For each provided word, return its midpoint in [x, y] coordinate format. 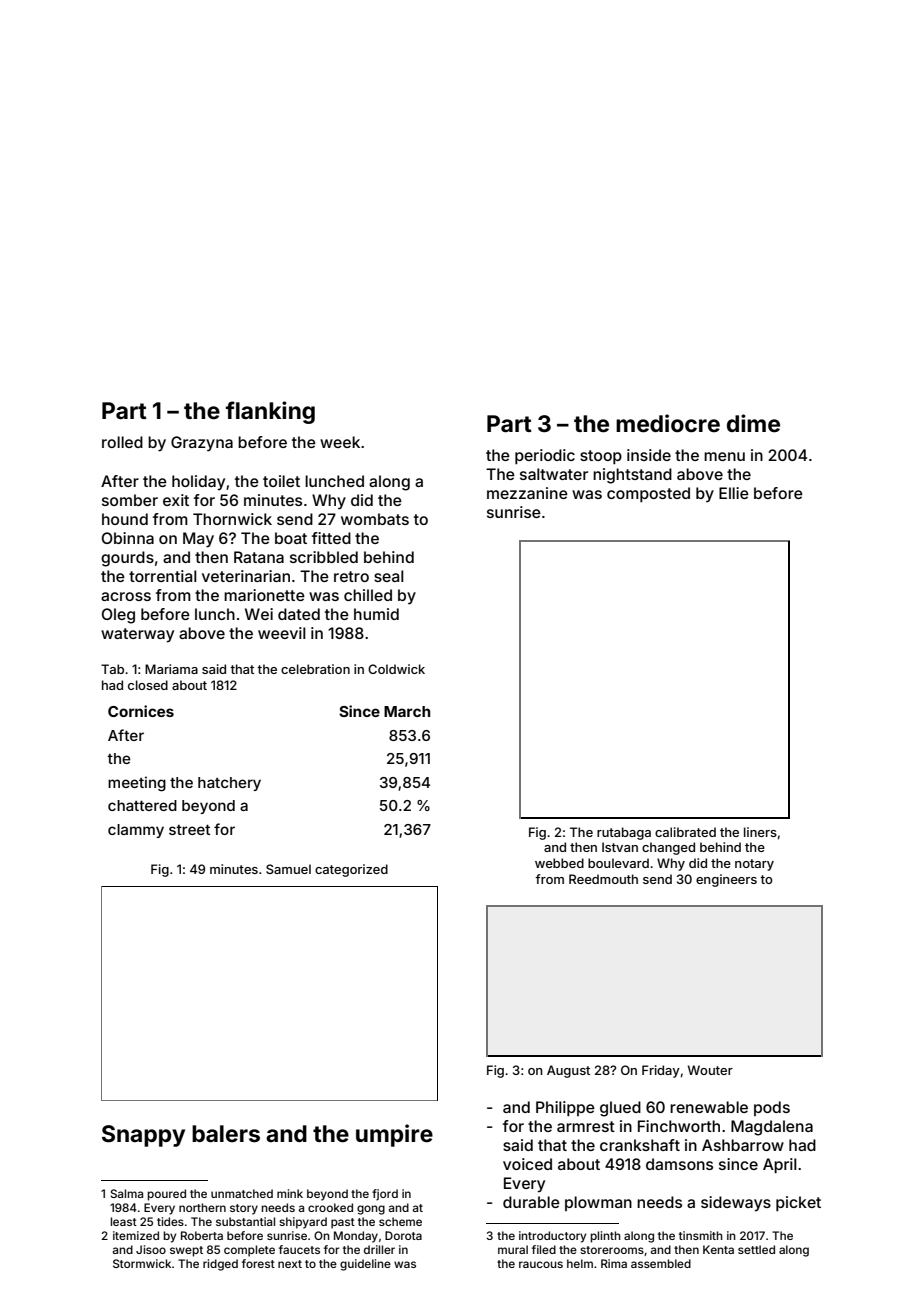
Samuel [288, 869]
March [407, 711]
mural [513, 1249]
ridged [220, 1265]
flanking [270, 412]
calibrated [685, 832]
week [340, 442]
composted [648, 494]
